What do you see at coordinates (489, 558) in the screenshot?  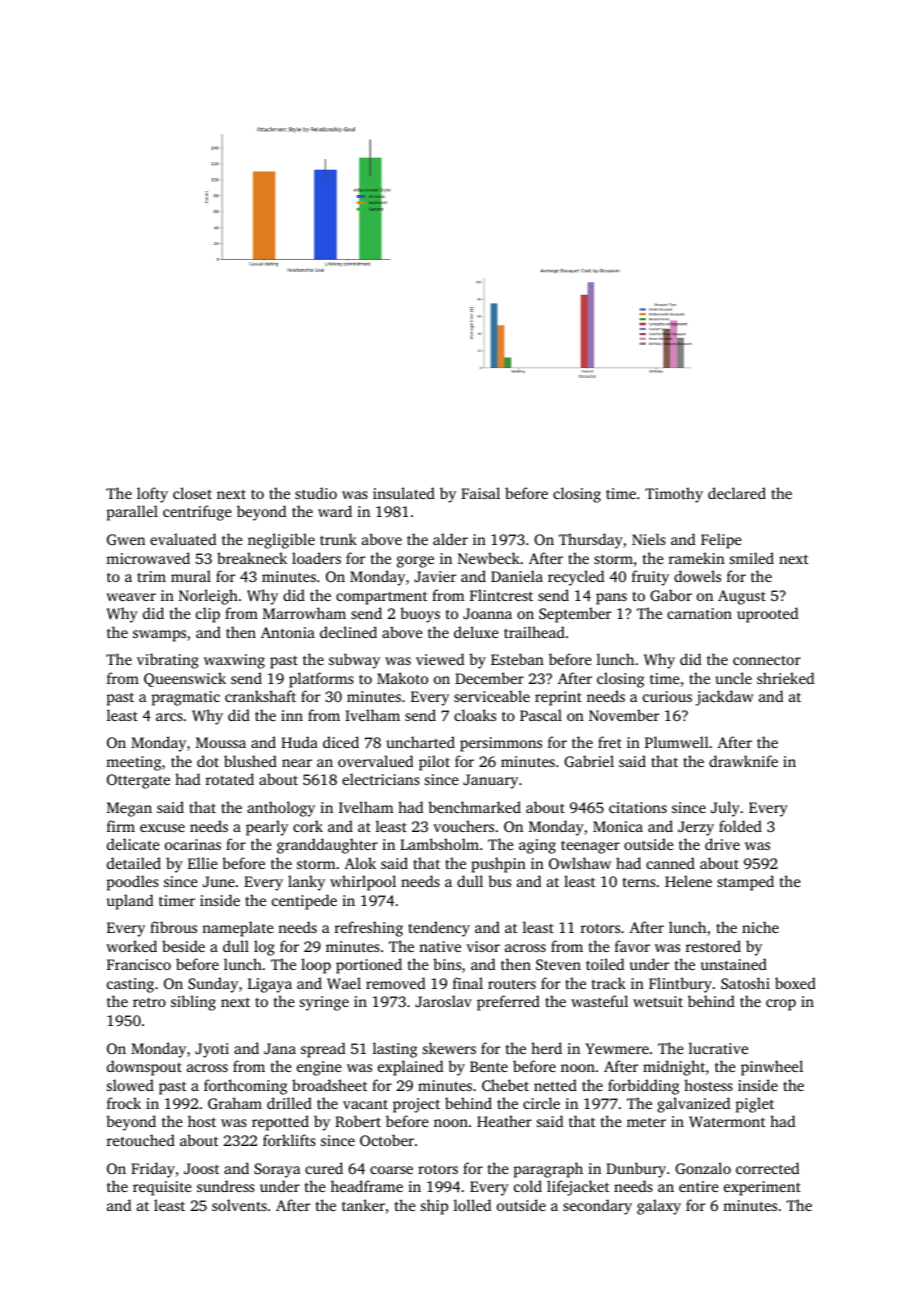 I see `Newbeck` at bounding box center [489, 558].
